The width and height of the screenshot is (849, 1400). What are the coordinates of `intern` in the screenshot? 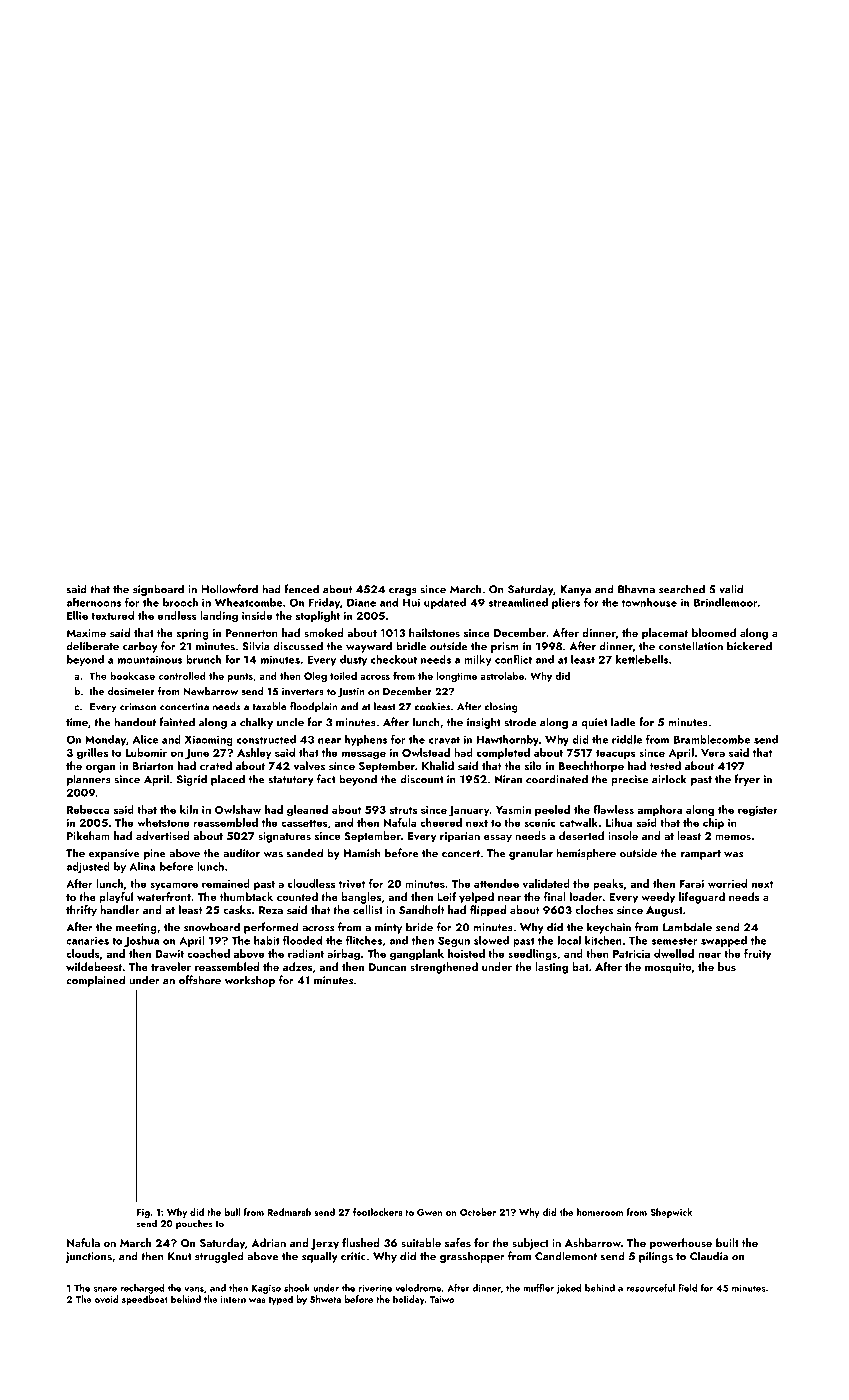 It's located at (233, 1299).
